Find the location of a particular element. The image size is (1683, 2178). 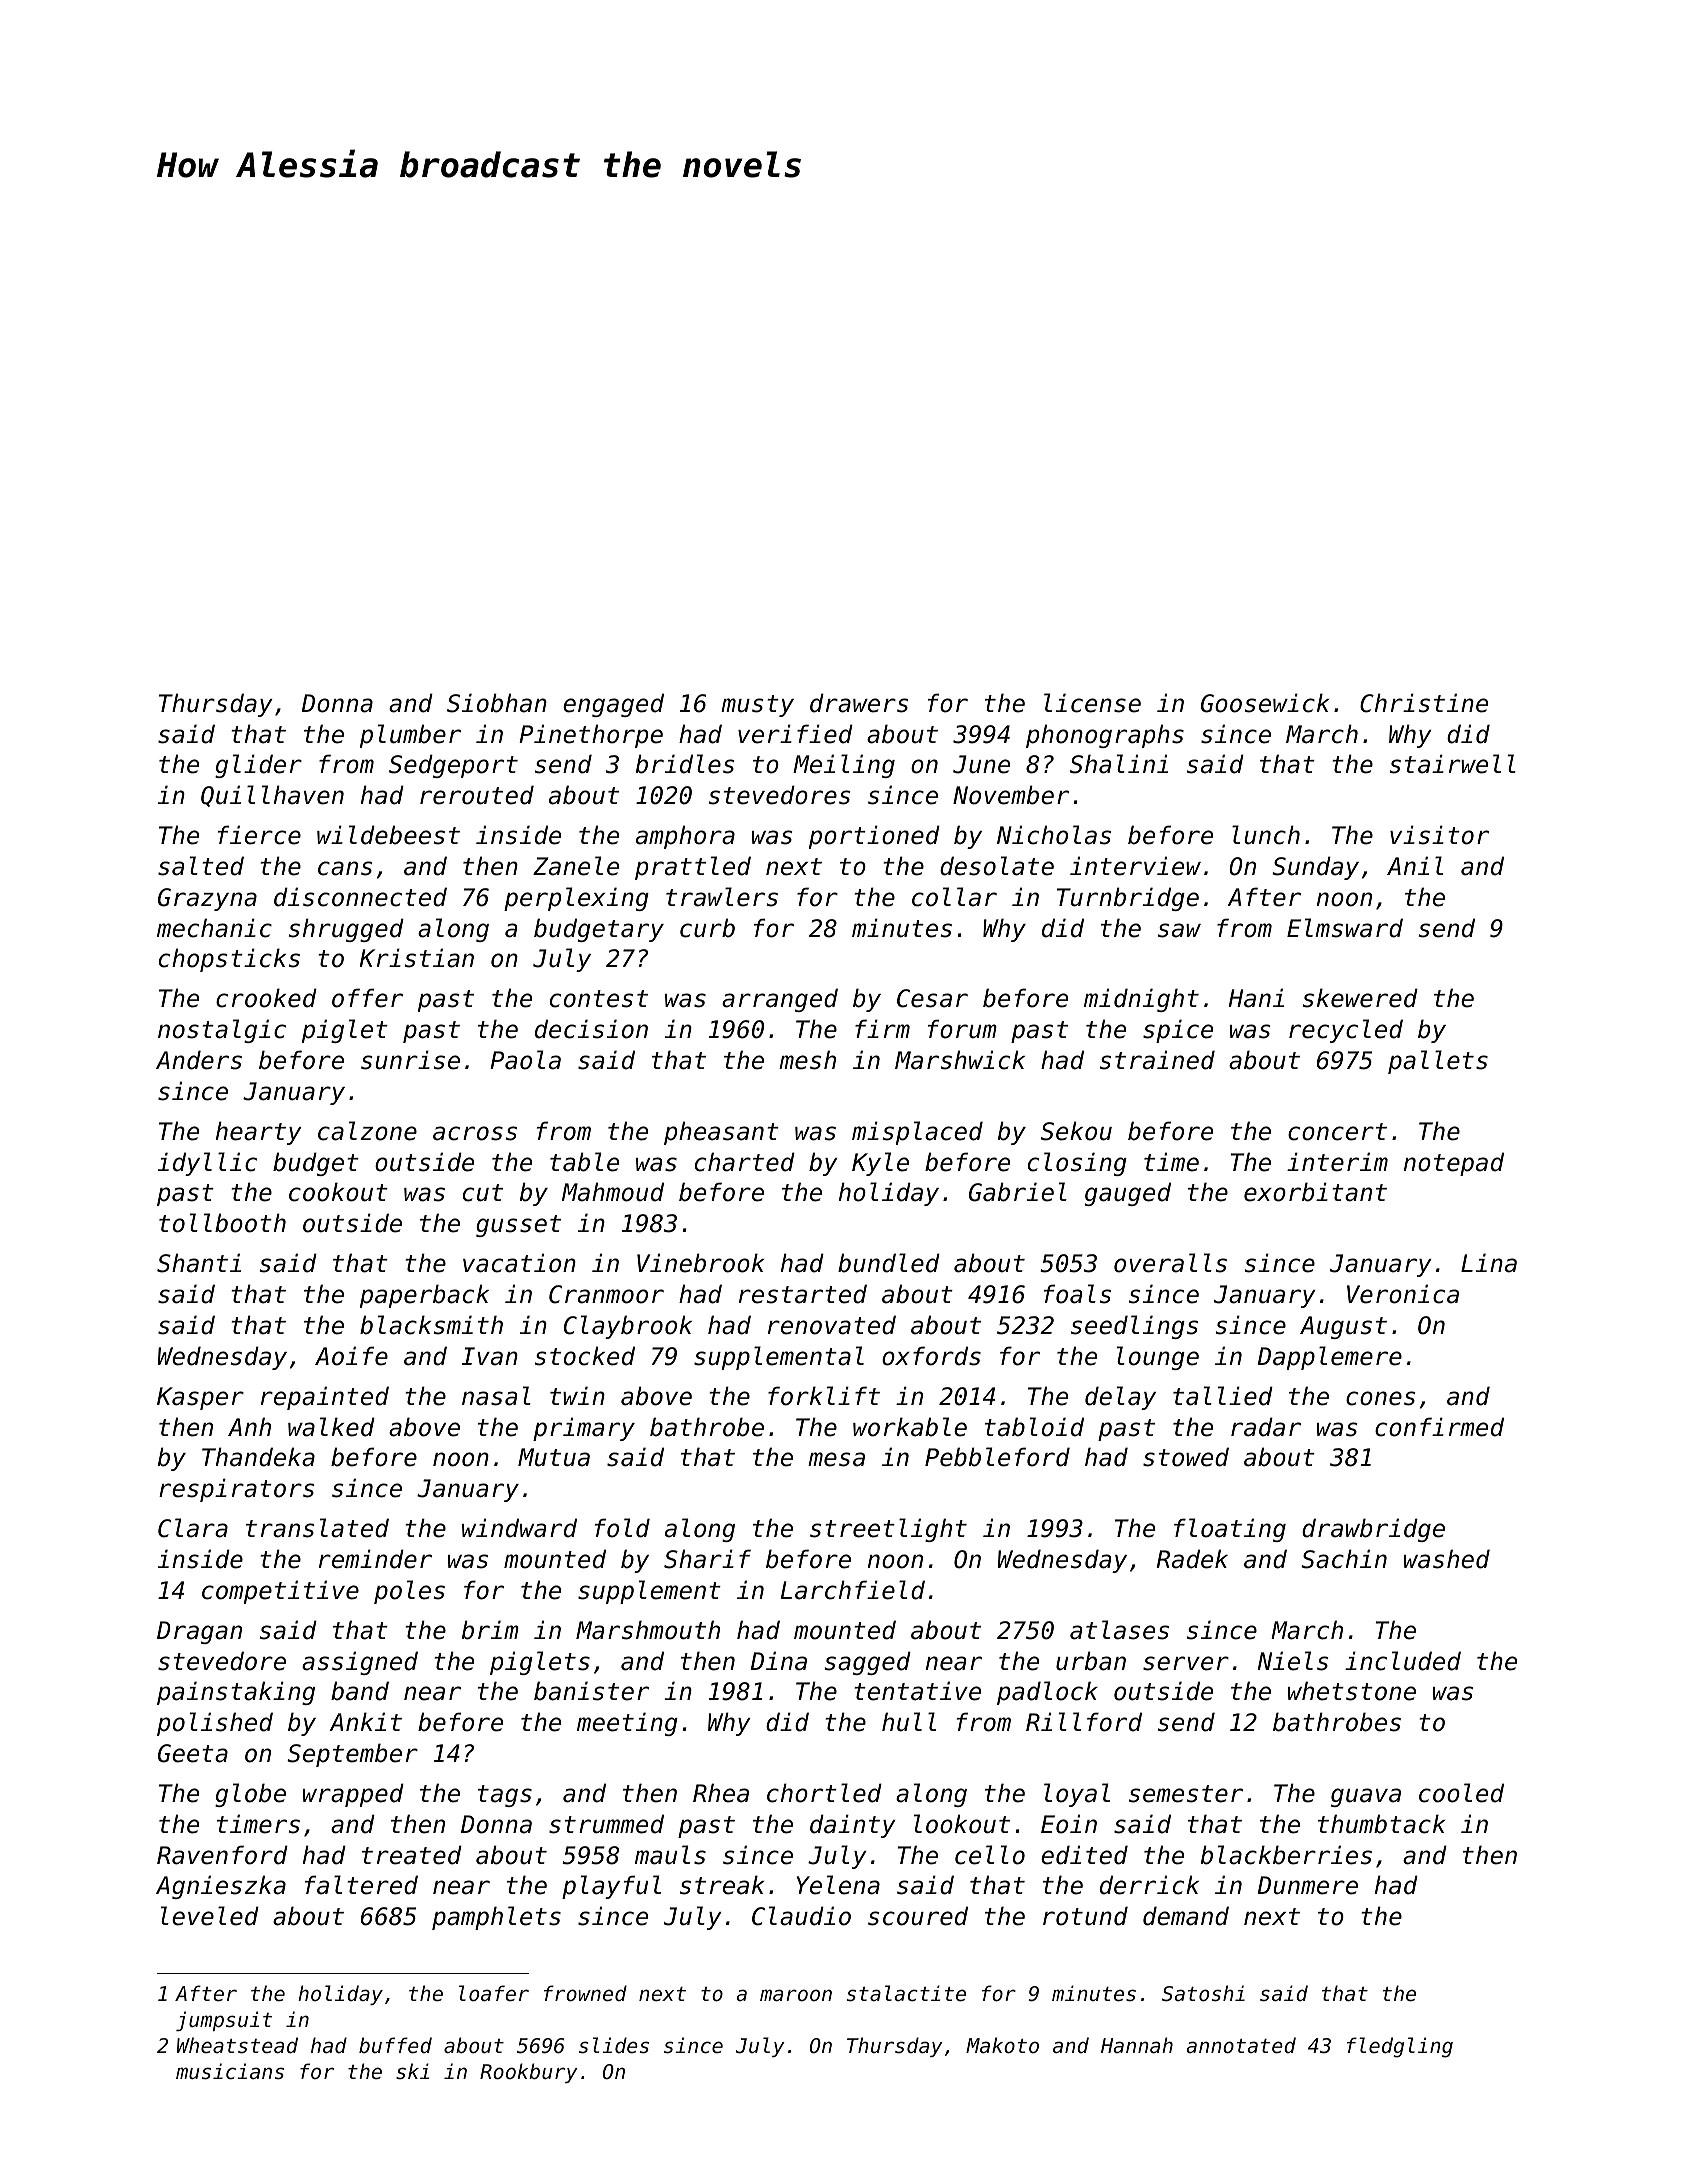

Siobhan is located at coordinates (497, 703).
